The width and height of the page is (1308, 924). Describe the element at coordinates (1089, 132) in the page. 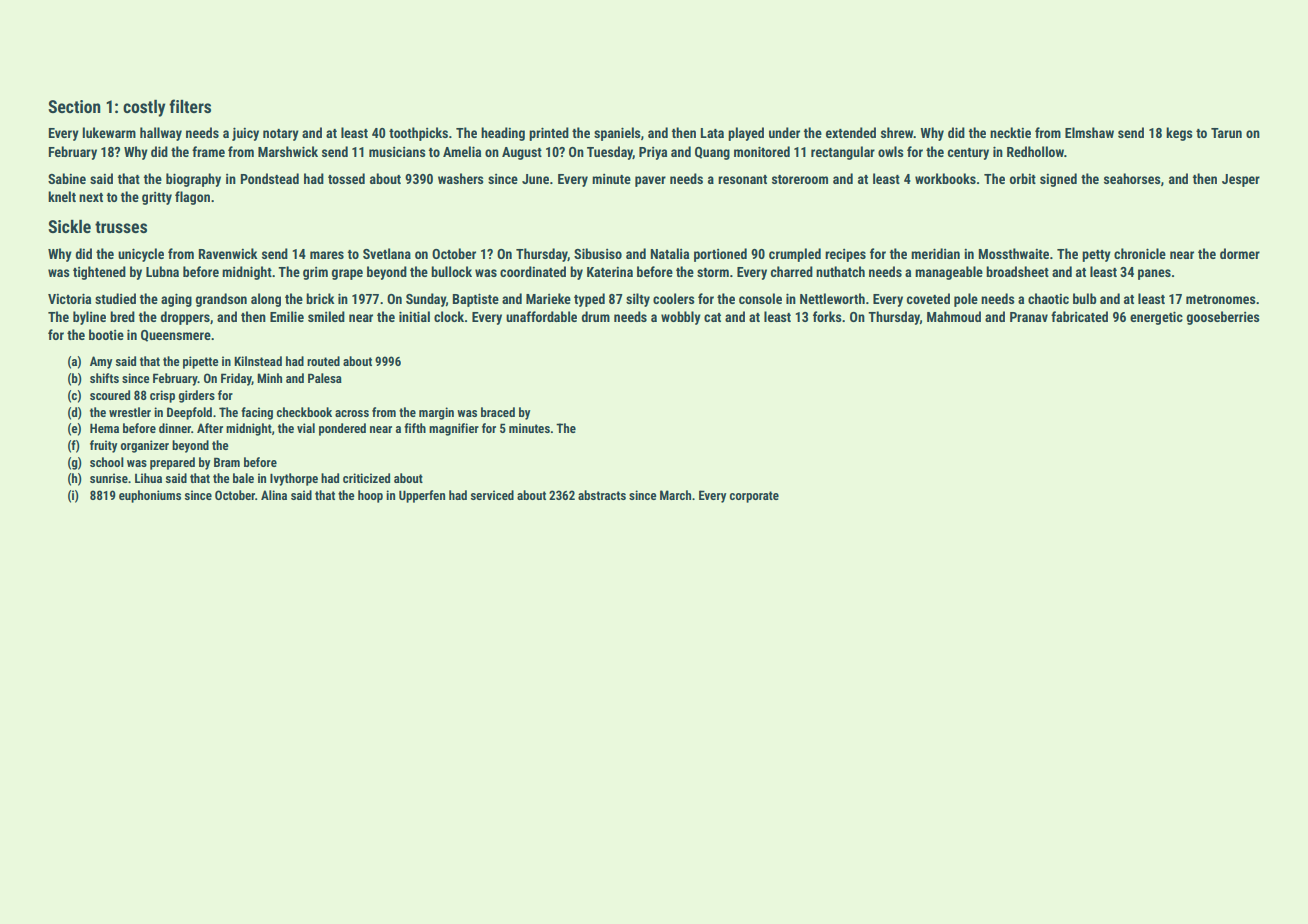

I see `Elmshaw` at that location.
